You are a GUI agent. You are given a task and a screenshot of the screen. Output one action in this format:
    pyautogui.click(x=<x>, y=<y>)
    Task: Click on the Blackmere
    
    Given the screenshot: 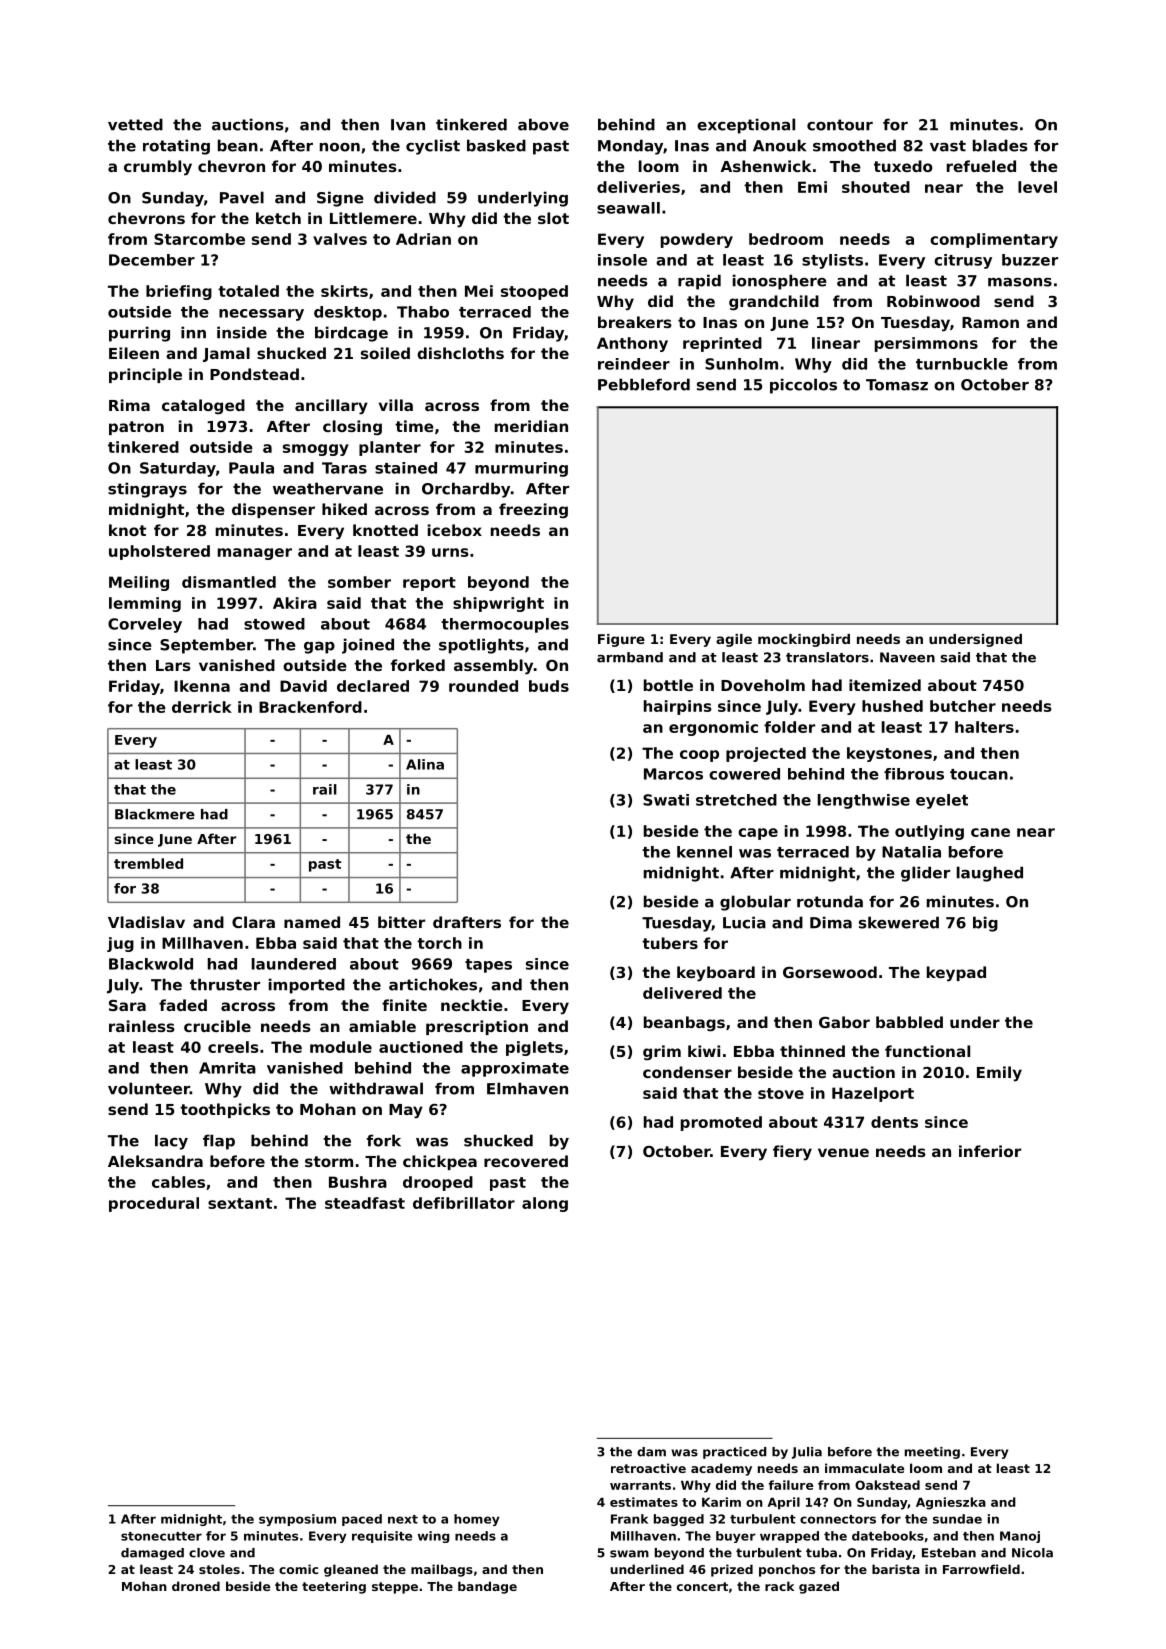 What is the action you would take?
    pyautogui.click(x=155, y=814)
